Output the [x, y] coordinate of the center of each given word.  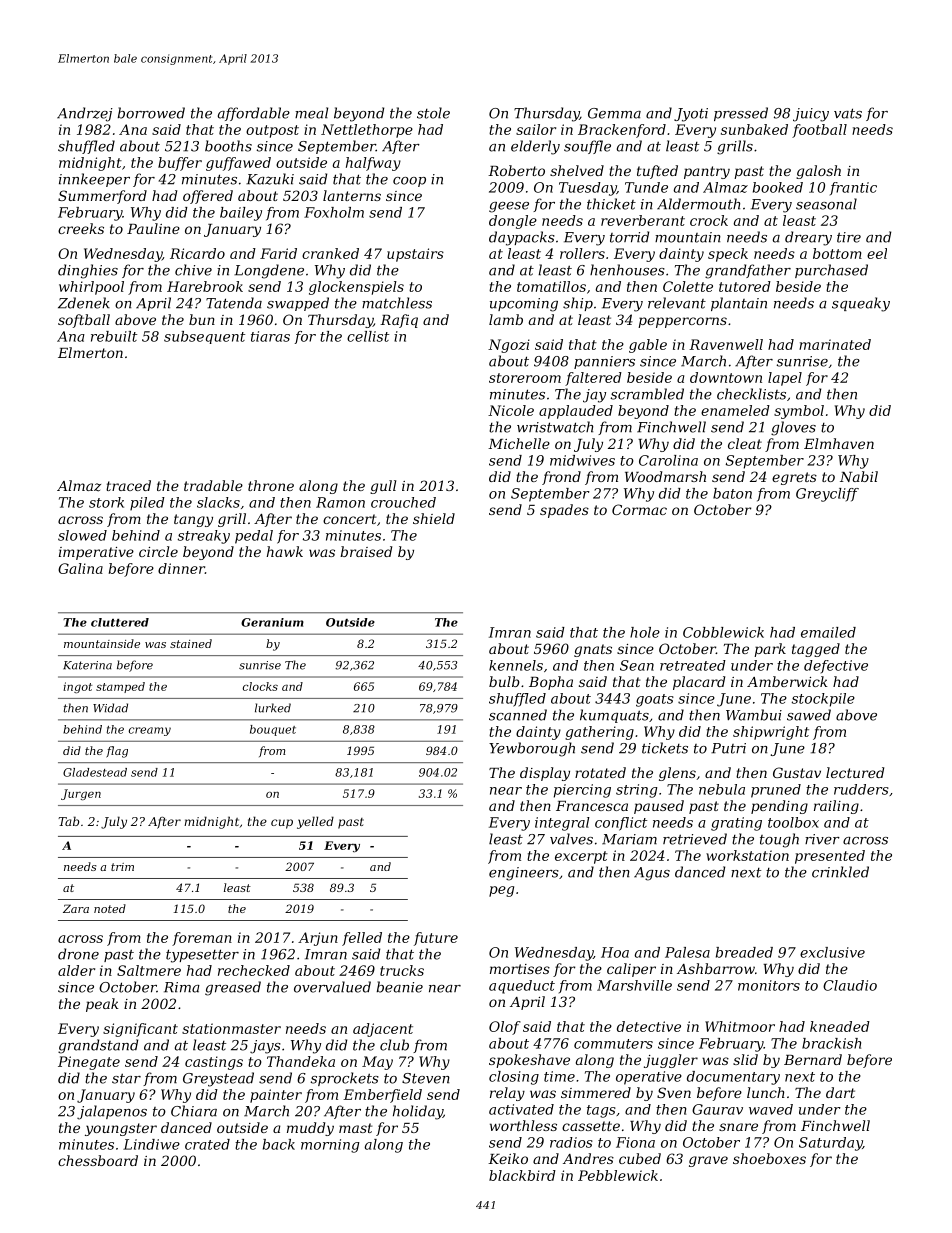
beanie [400, 987]
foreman [202, 939]
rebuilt [114, 336]
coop [409, 182]
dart [840, 1092]
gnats [593, 650]
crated [207, 1144]
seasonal [826, 204]
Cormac [639, 509]
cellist [368, 336]
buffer [180, 164]
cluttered [120, 622]
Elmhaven [839, 443]
